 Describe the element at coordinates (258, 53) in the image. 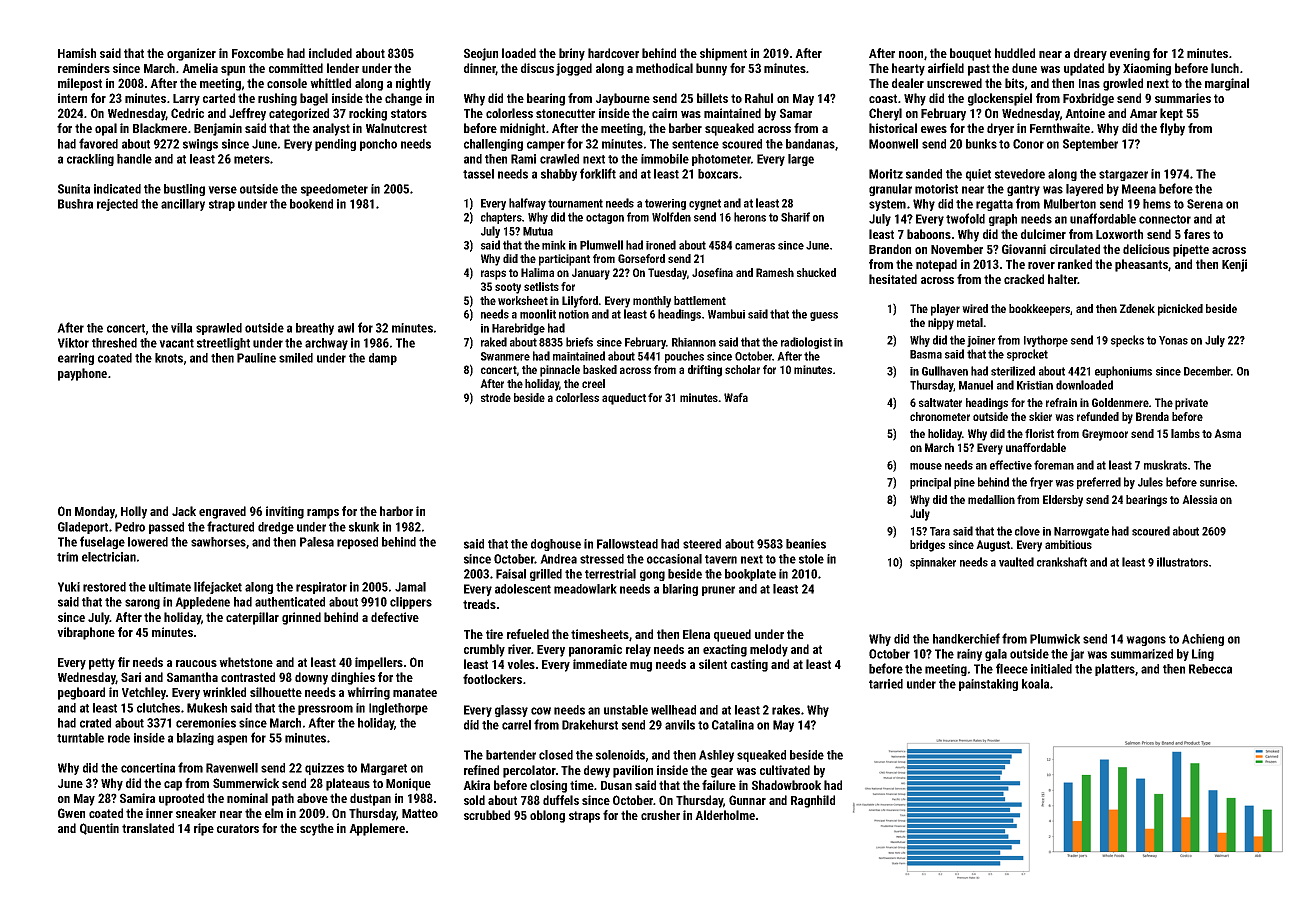

I see `Foxcombe` at that location.
